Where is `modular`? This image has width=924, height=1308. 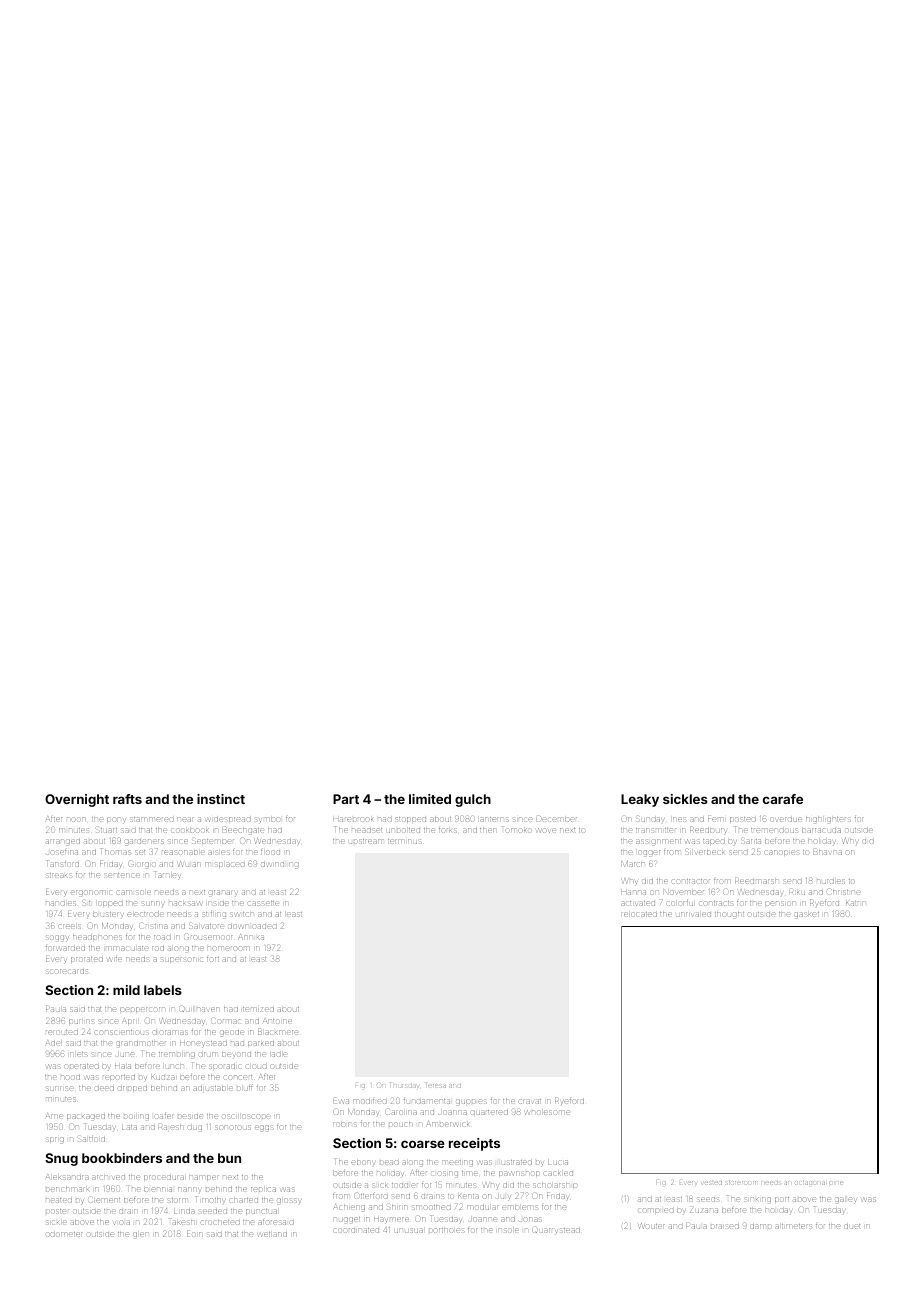 modular is located at coordinates (482, 1207).
